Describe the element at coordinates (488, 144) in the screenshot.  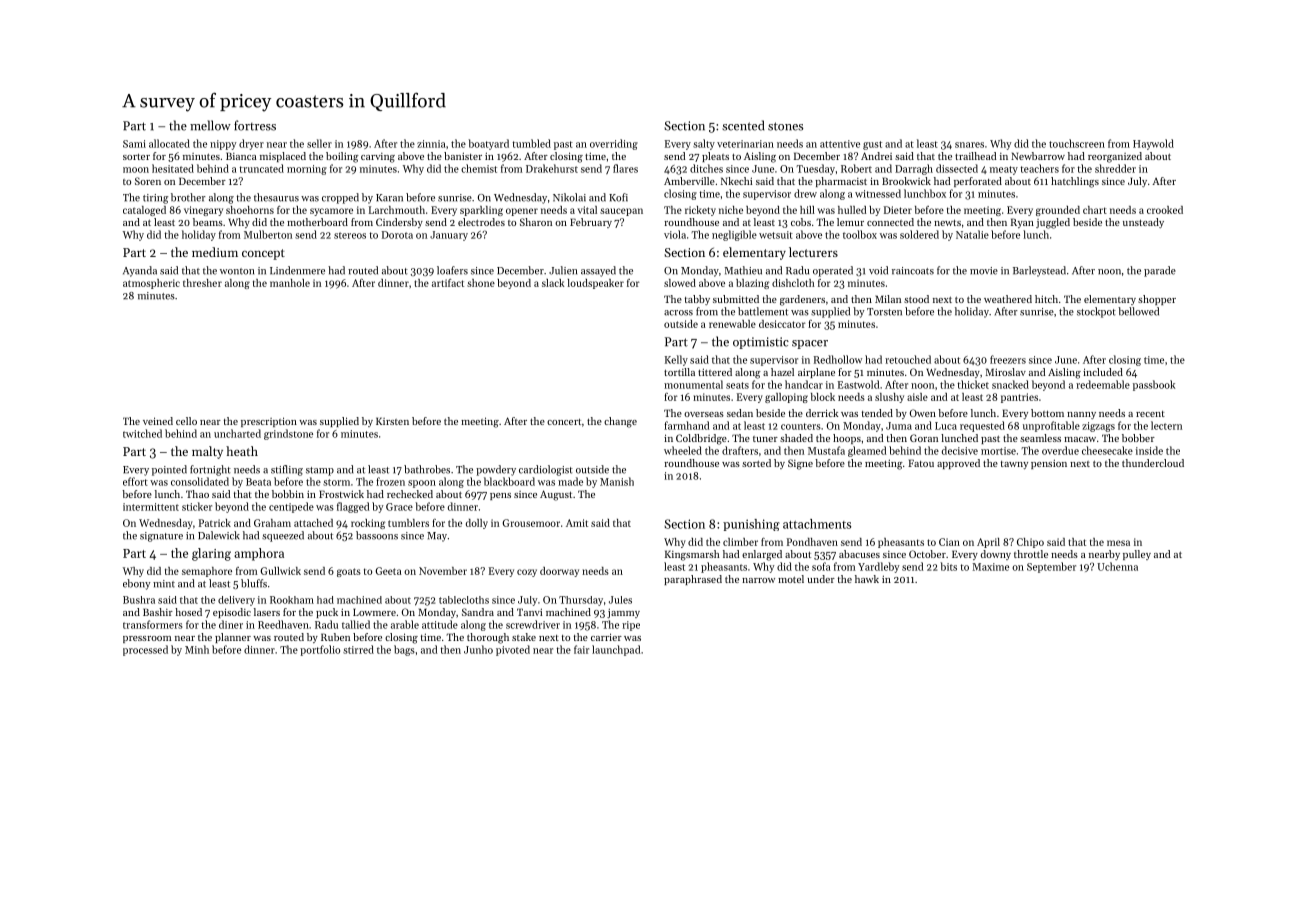
I see `boatyard` at that location.
